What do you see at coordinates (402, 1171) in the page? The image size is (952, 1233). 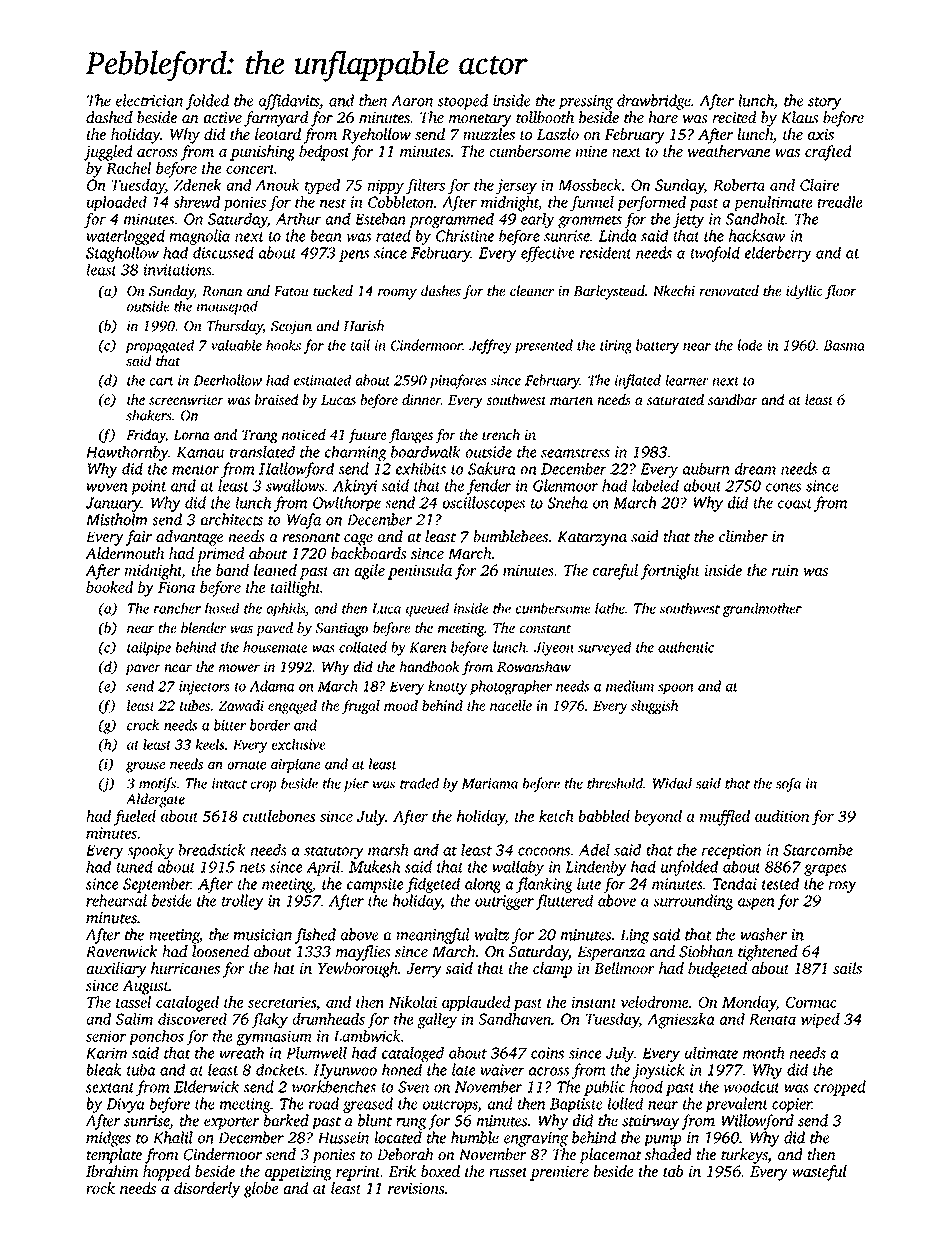 I see `Erik` at bounding box center [402, 1171].
